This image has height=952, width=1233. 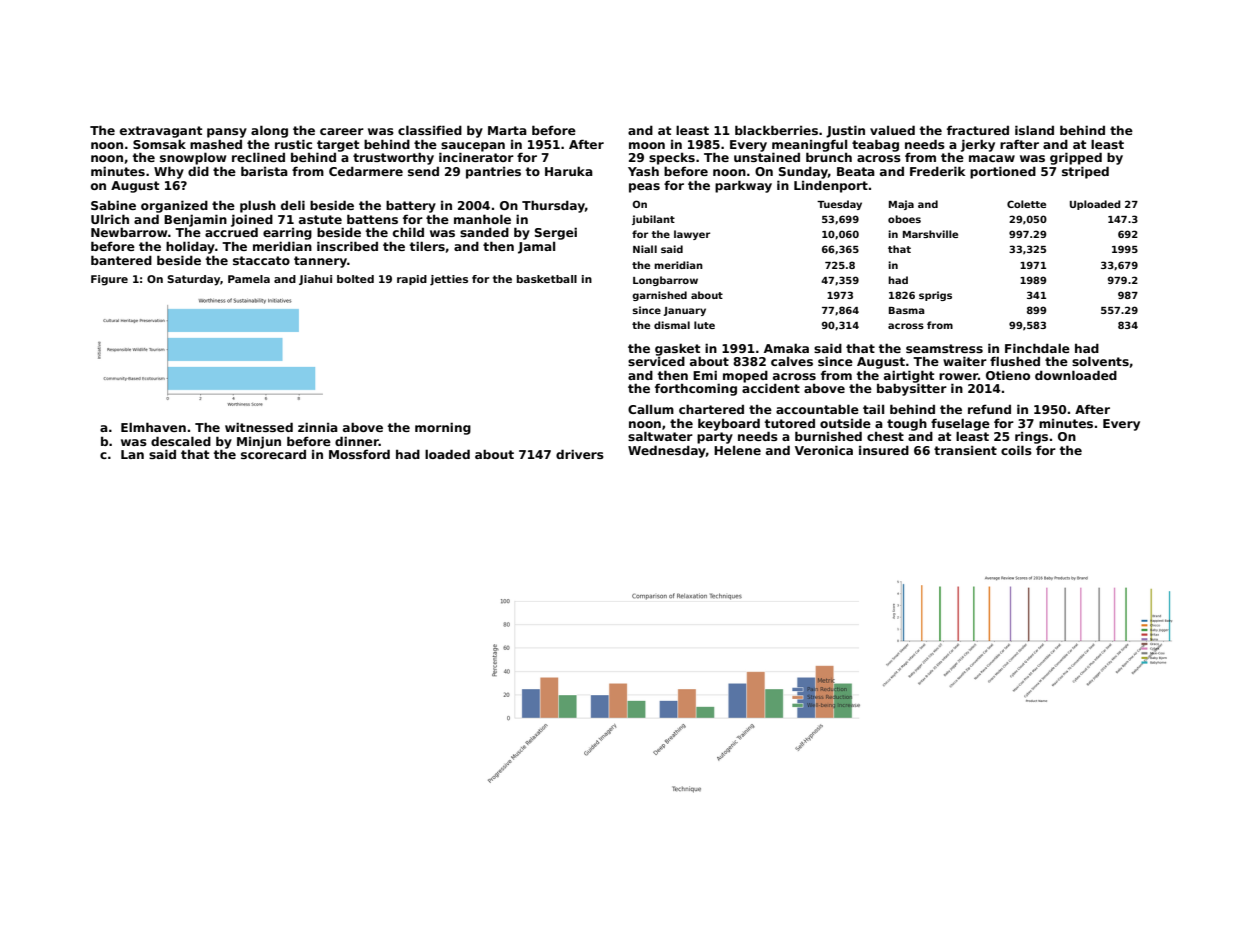 I want to click on blackberries, so click(x=776, y=130).
